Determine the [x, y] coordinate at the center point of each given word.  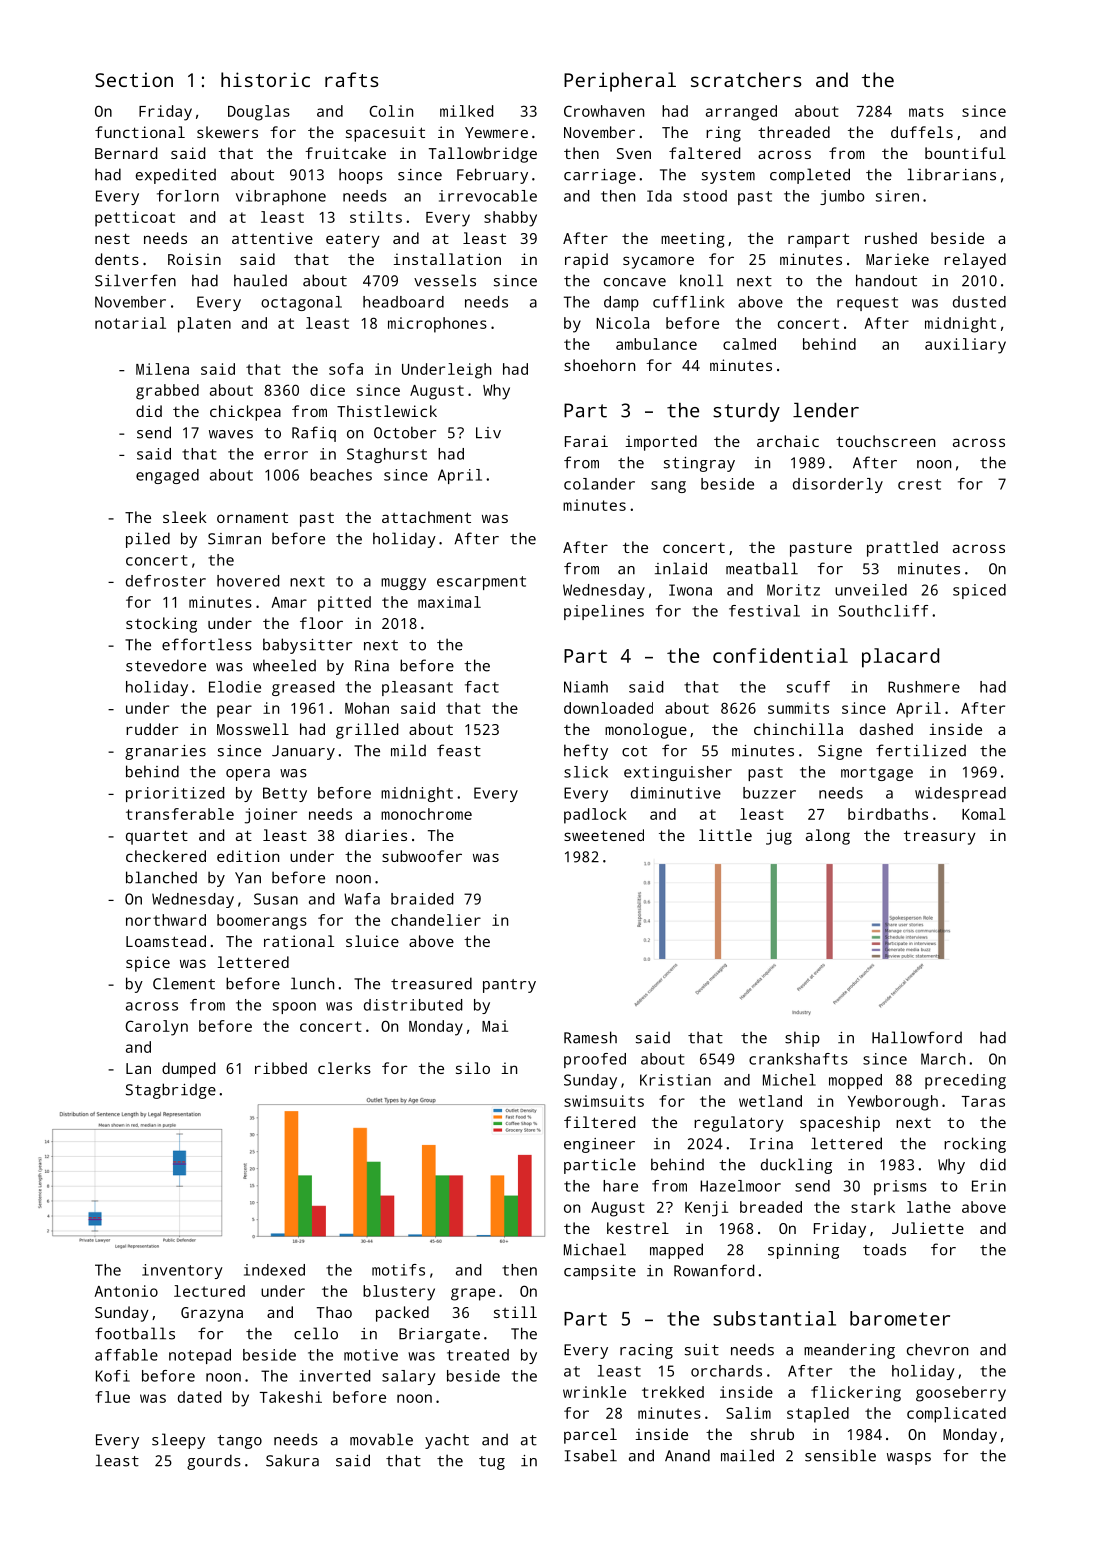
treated [478, 1355]
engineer [599, 1145]
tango [239, 1442]
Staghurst [387, 455]
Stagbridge [171, 1091]
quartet [157, 837]
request [867, 304]
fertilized [921, 750]
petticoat [135, 219]
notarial [130, 323]
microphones [437, 325]
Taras [983, 1101]
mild [408, 750]
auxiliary [965, 346]
